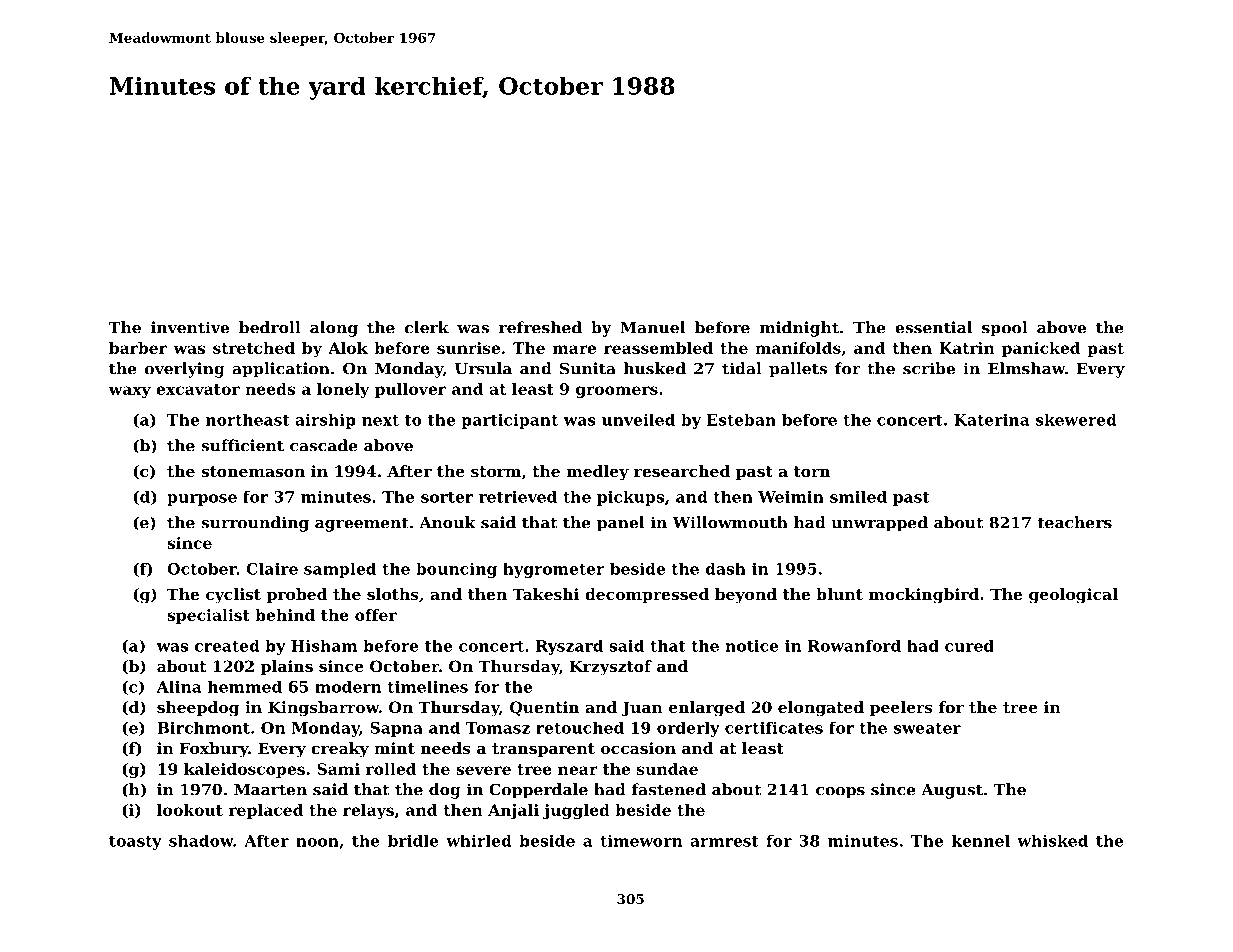  I want to click on shadow, so click(201, 840).
